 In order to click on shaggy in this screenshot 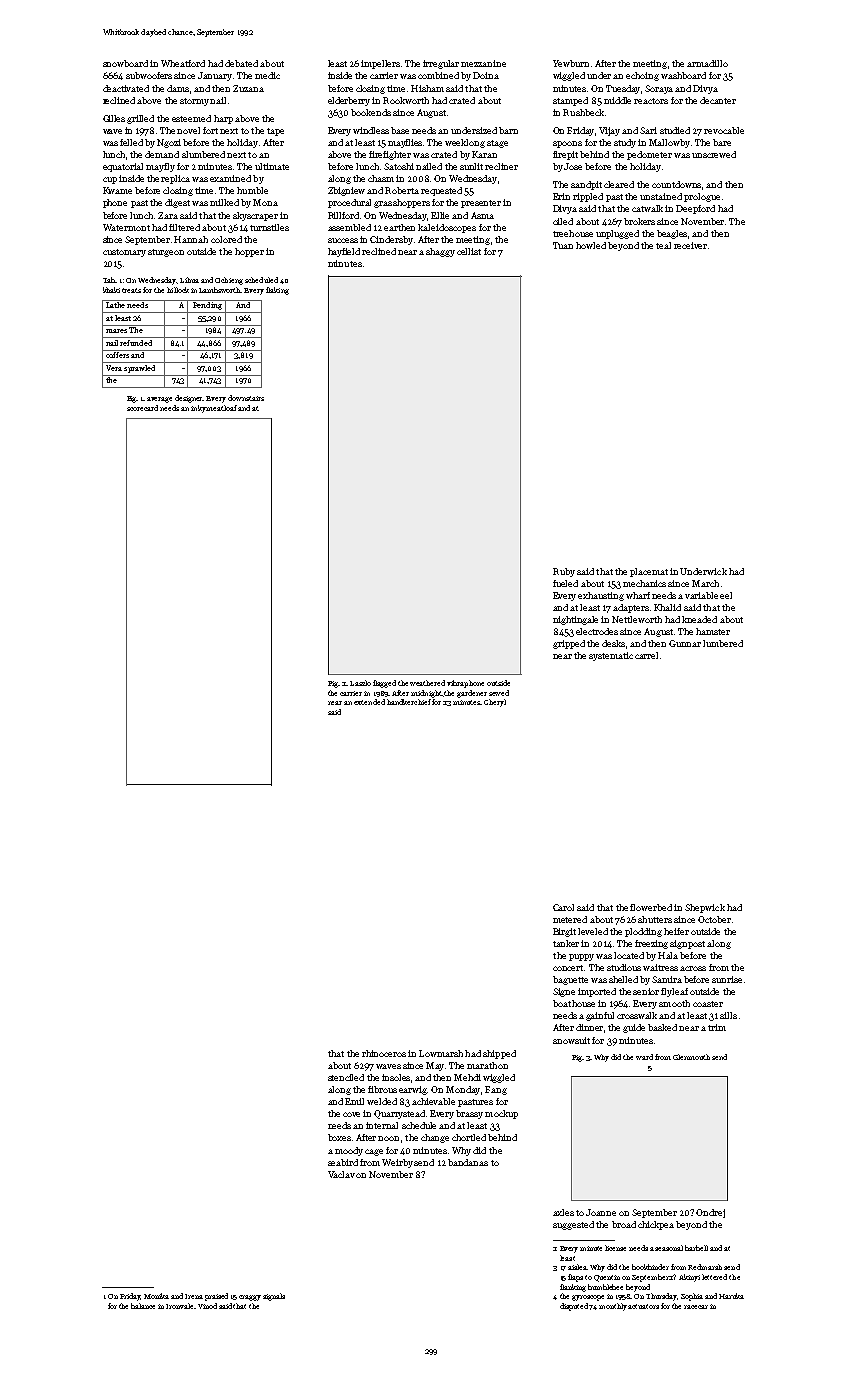, I will do `click(440, 252)`.
